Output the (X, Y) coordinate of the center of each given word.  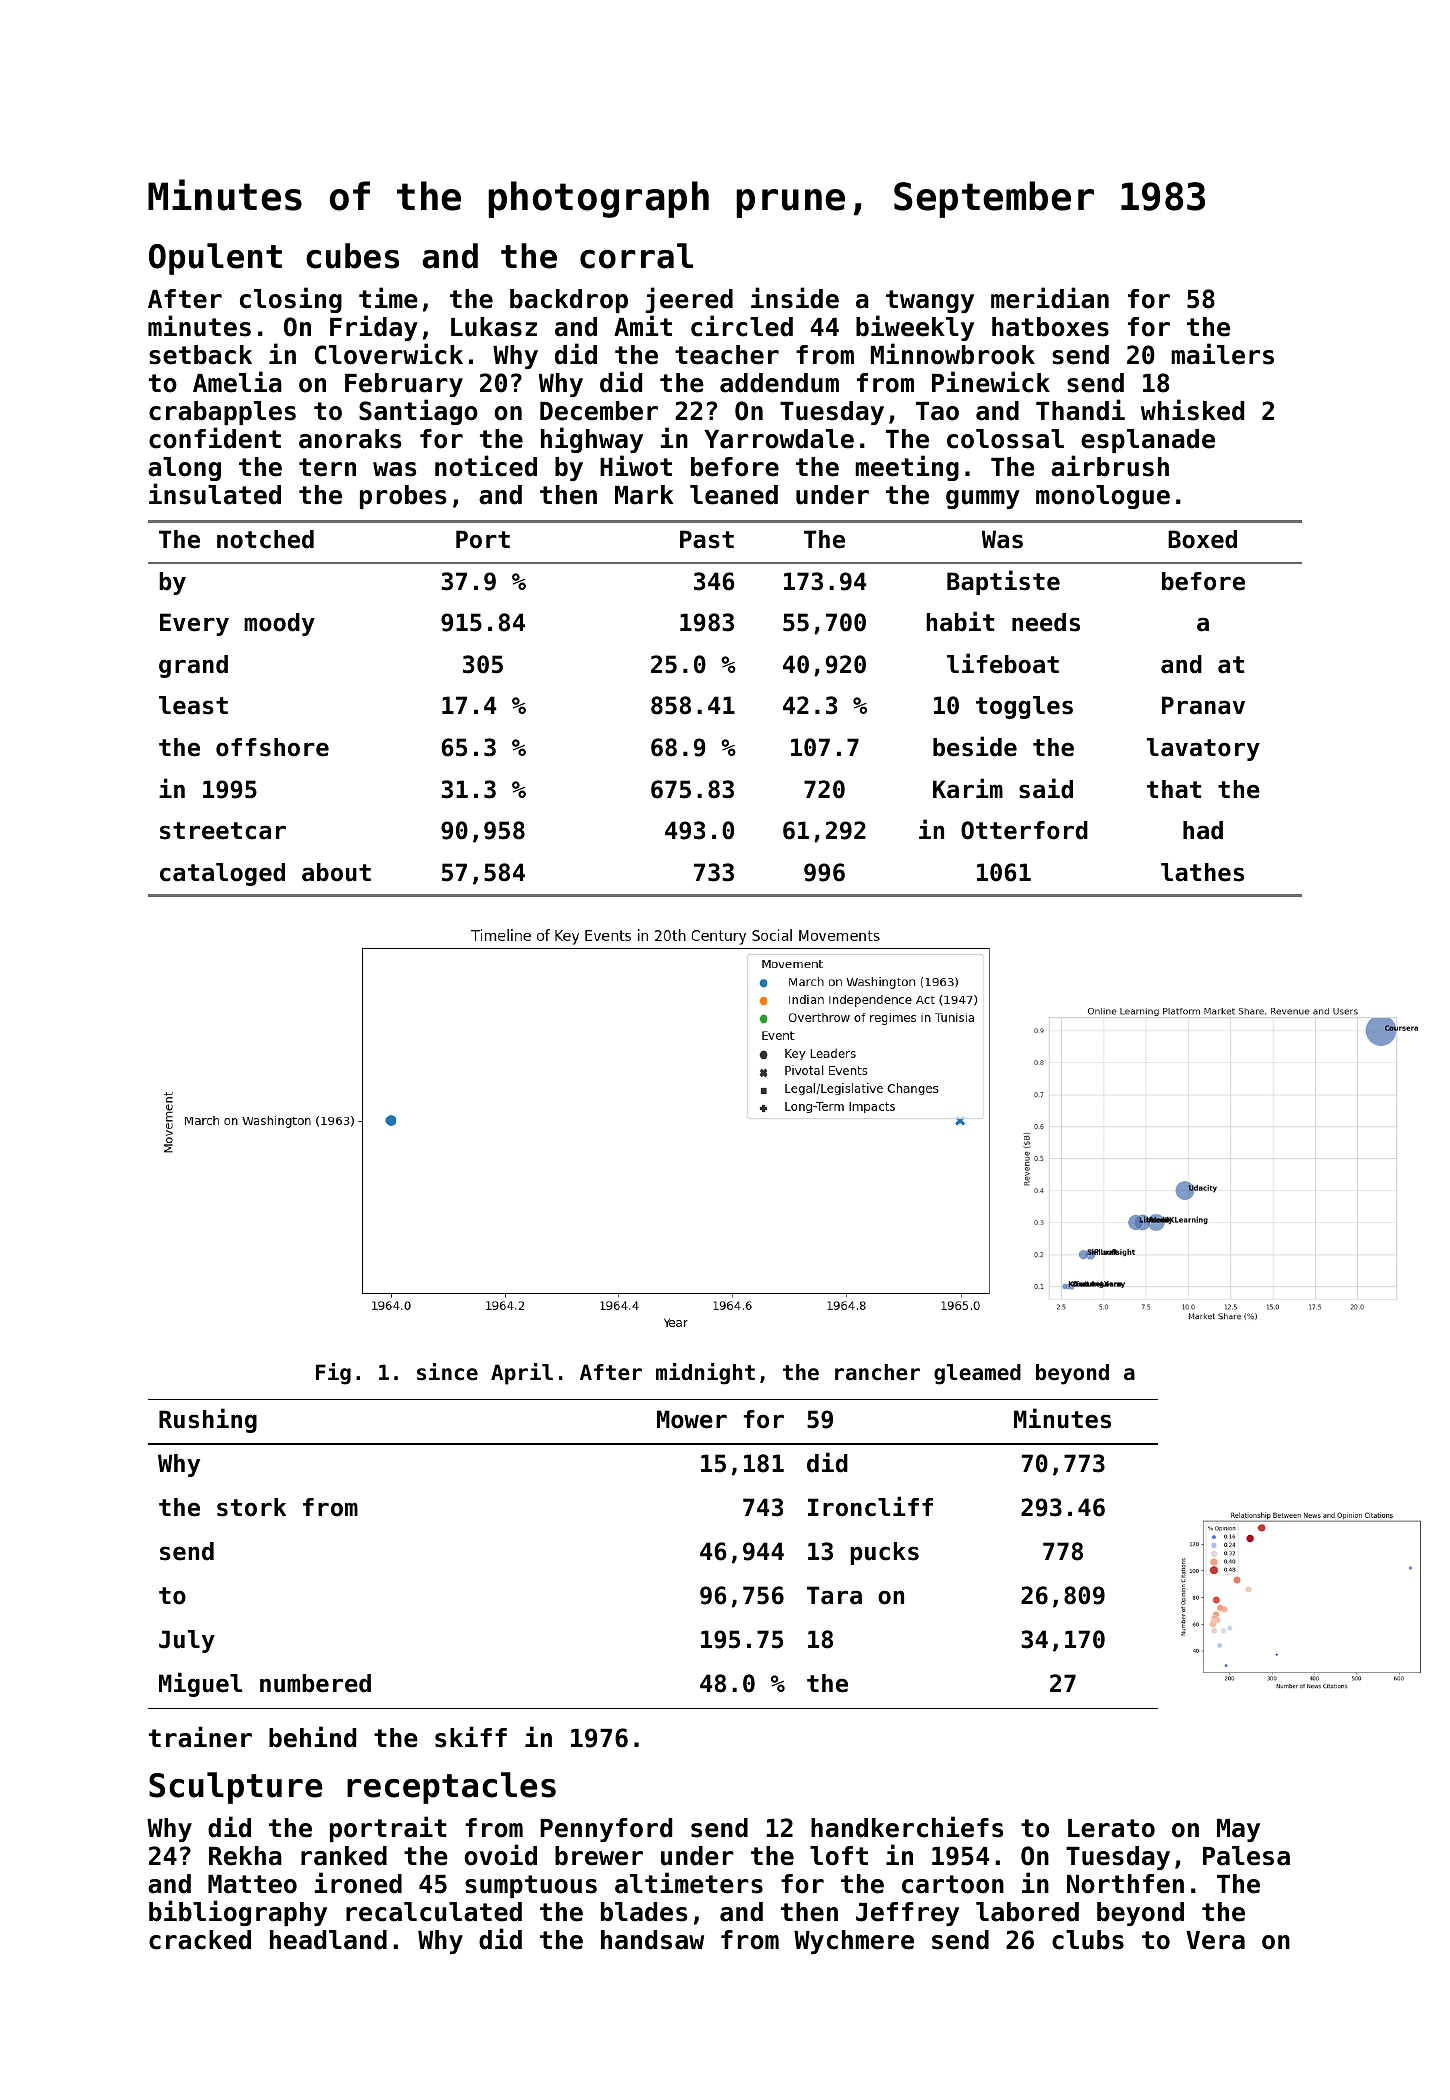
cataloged (222, 874)
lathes (1202, 872)
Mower (692, 1419)
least (193, 705)
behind (312, 1737)
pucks (884, 1553)
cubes (352, 256)
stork (251, 1507)
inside (795, 298)
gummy (983, 499)
